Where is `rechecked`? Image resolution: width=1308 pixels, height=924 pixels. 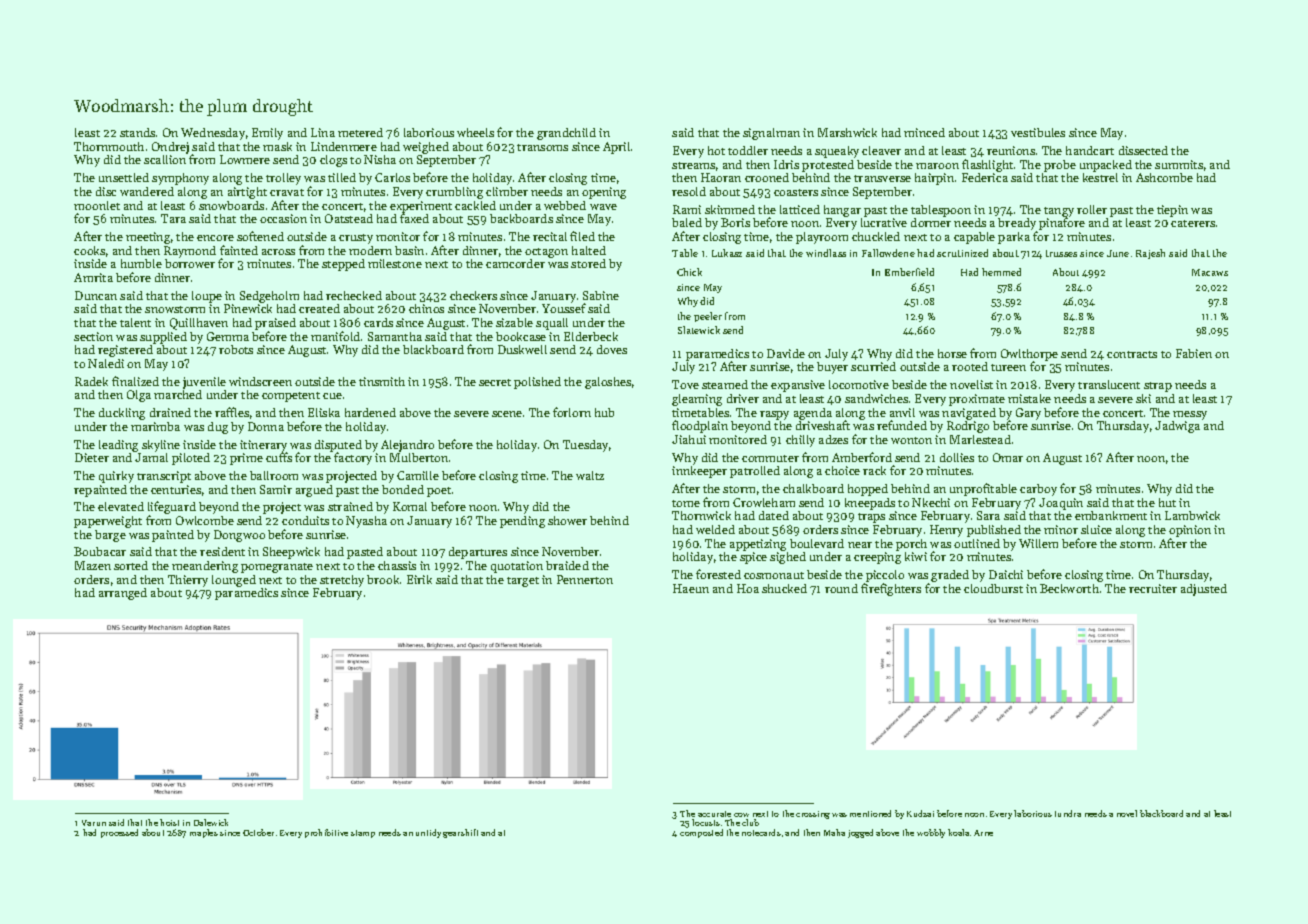 rechecked is located at coordinates (354, 295).
